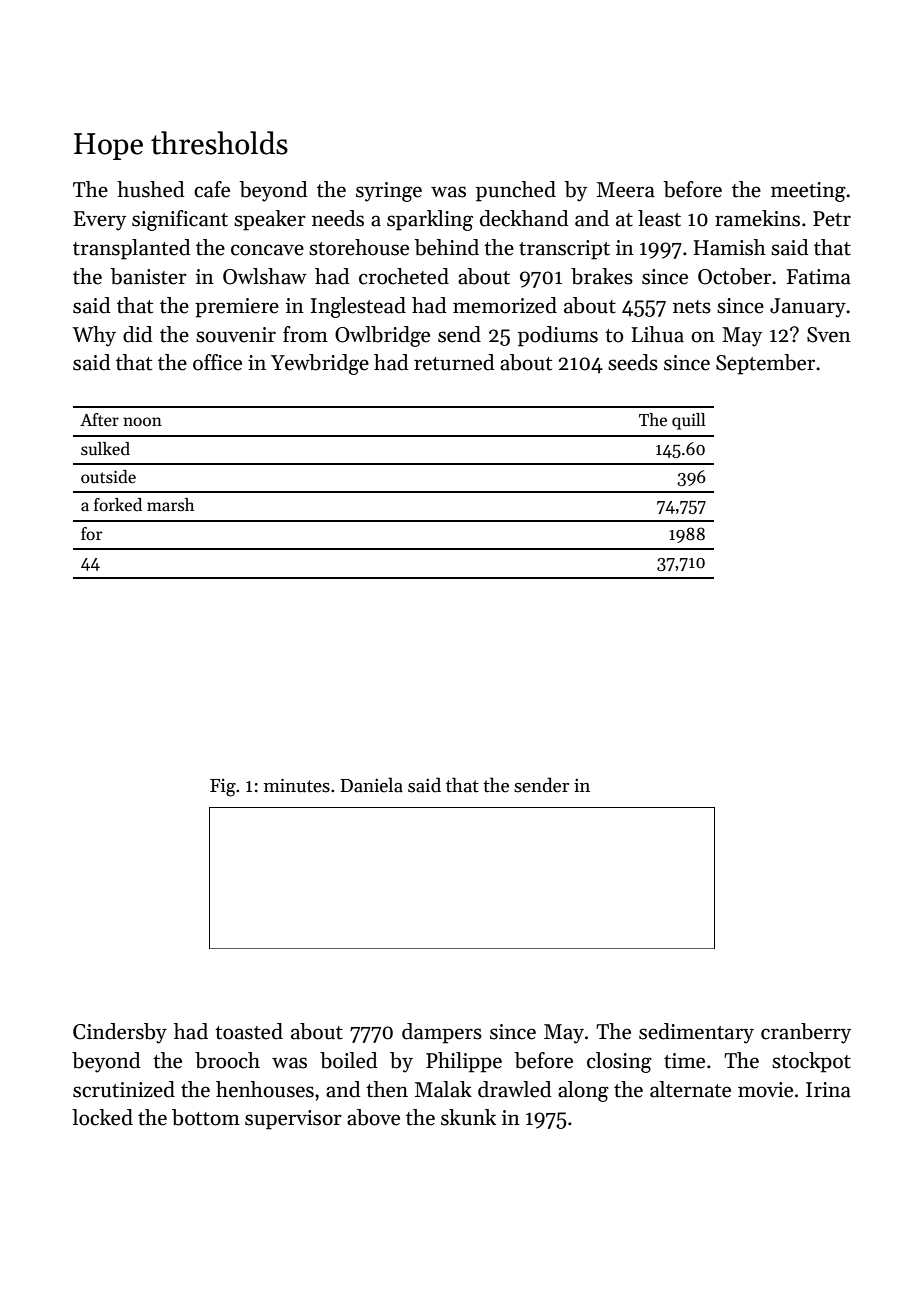 This screenshot has height=1311, width=924. Describe the element at coordinates (464, 1062) in the screenshot. I see `Philippe` at that location.
